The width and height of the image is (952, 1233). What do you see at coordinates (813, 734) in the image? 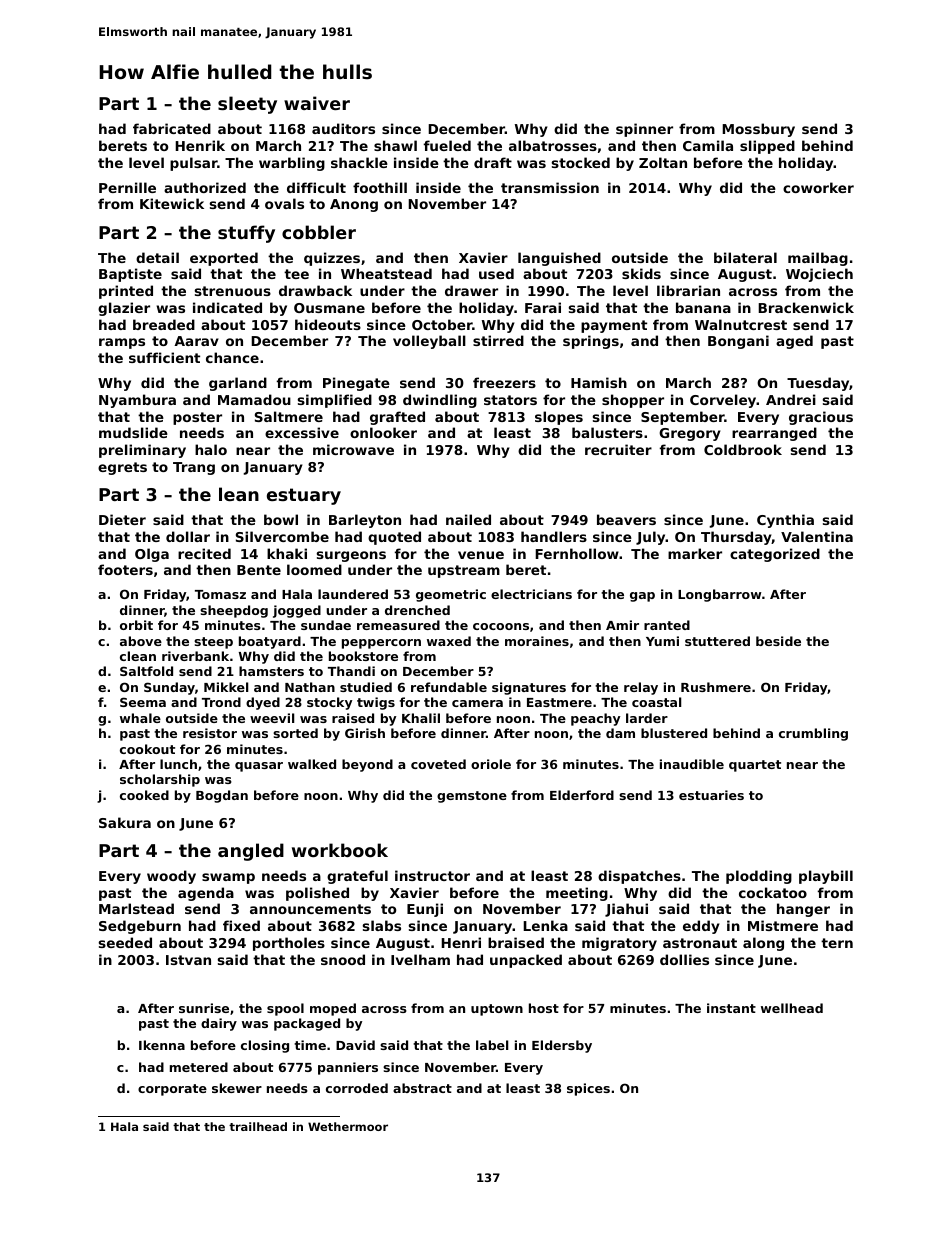
I see `crumbling` at bounding box center [813, 734].
